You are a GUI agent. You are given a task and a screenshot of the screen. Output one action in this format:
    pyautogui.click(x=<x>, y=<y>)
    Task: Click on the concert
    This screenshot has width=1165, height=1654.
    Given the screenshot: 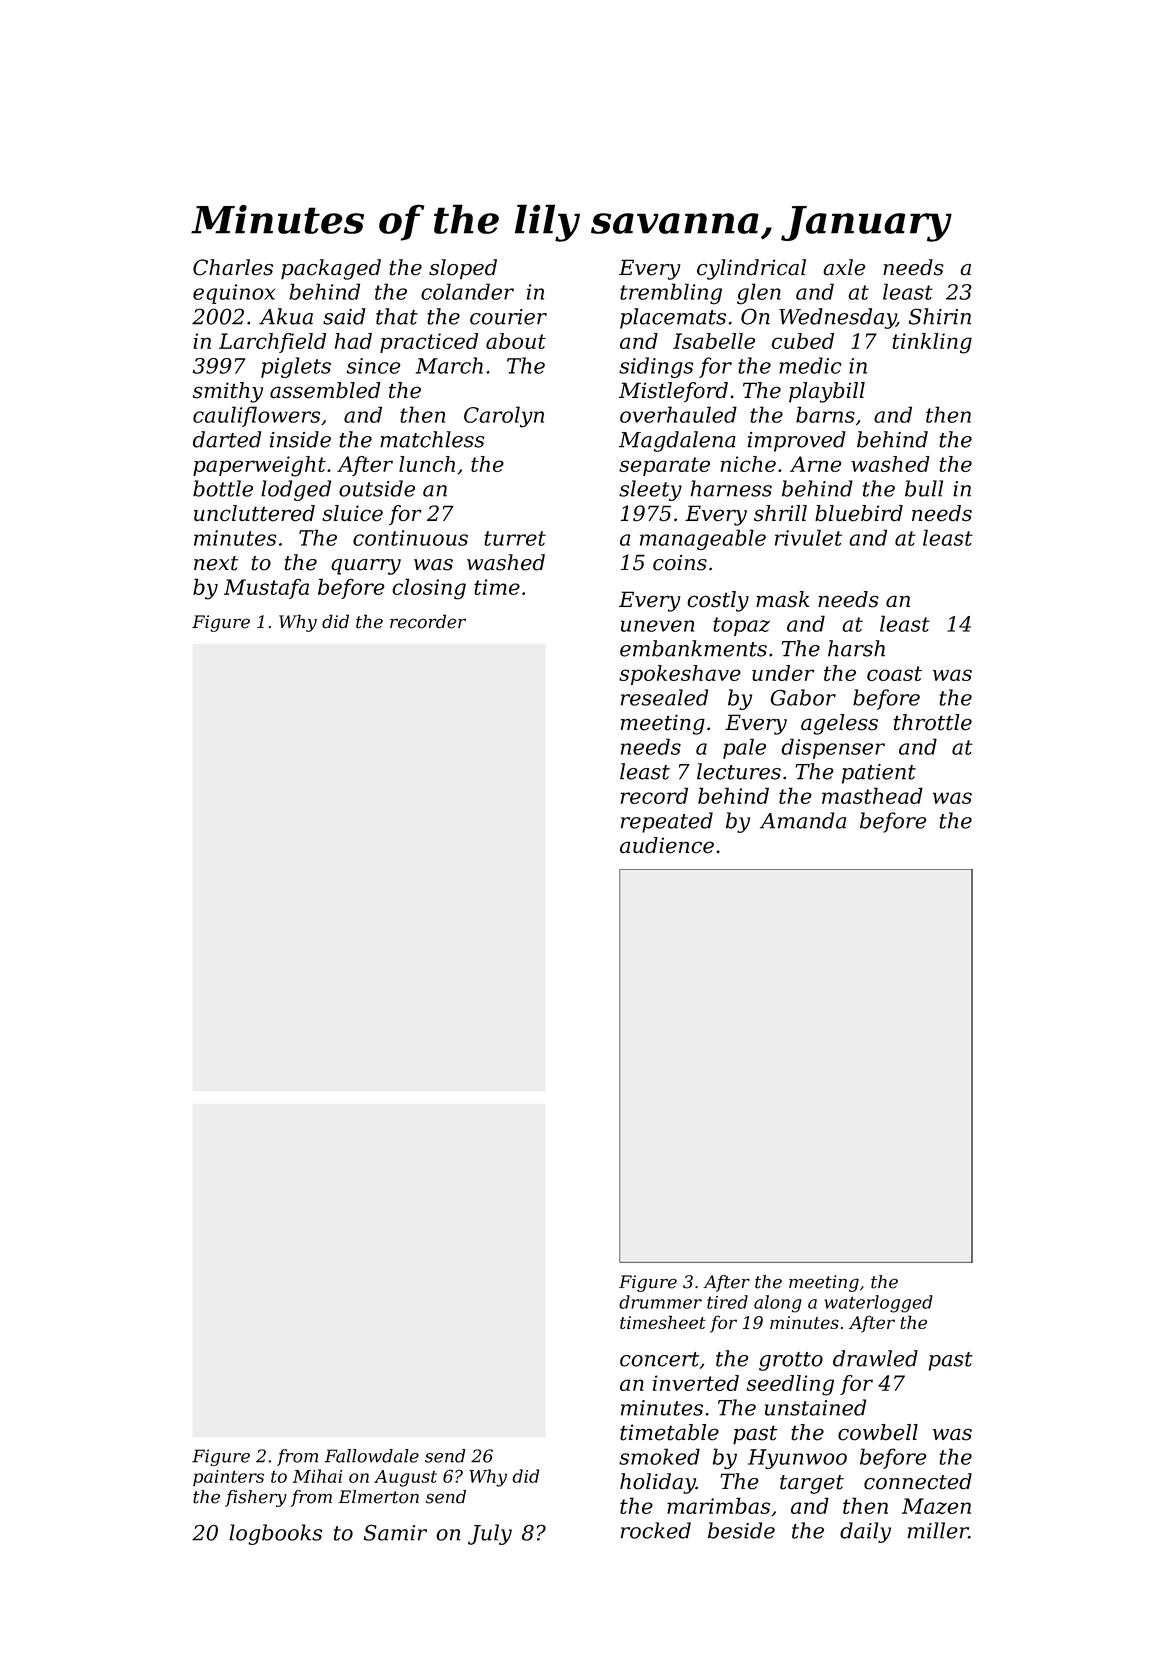 What is the action you would take?
    pyautogui.click(x=659, y=1359)
